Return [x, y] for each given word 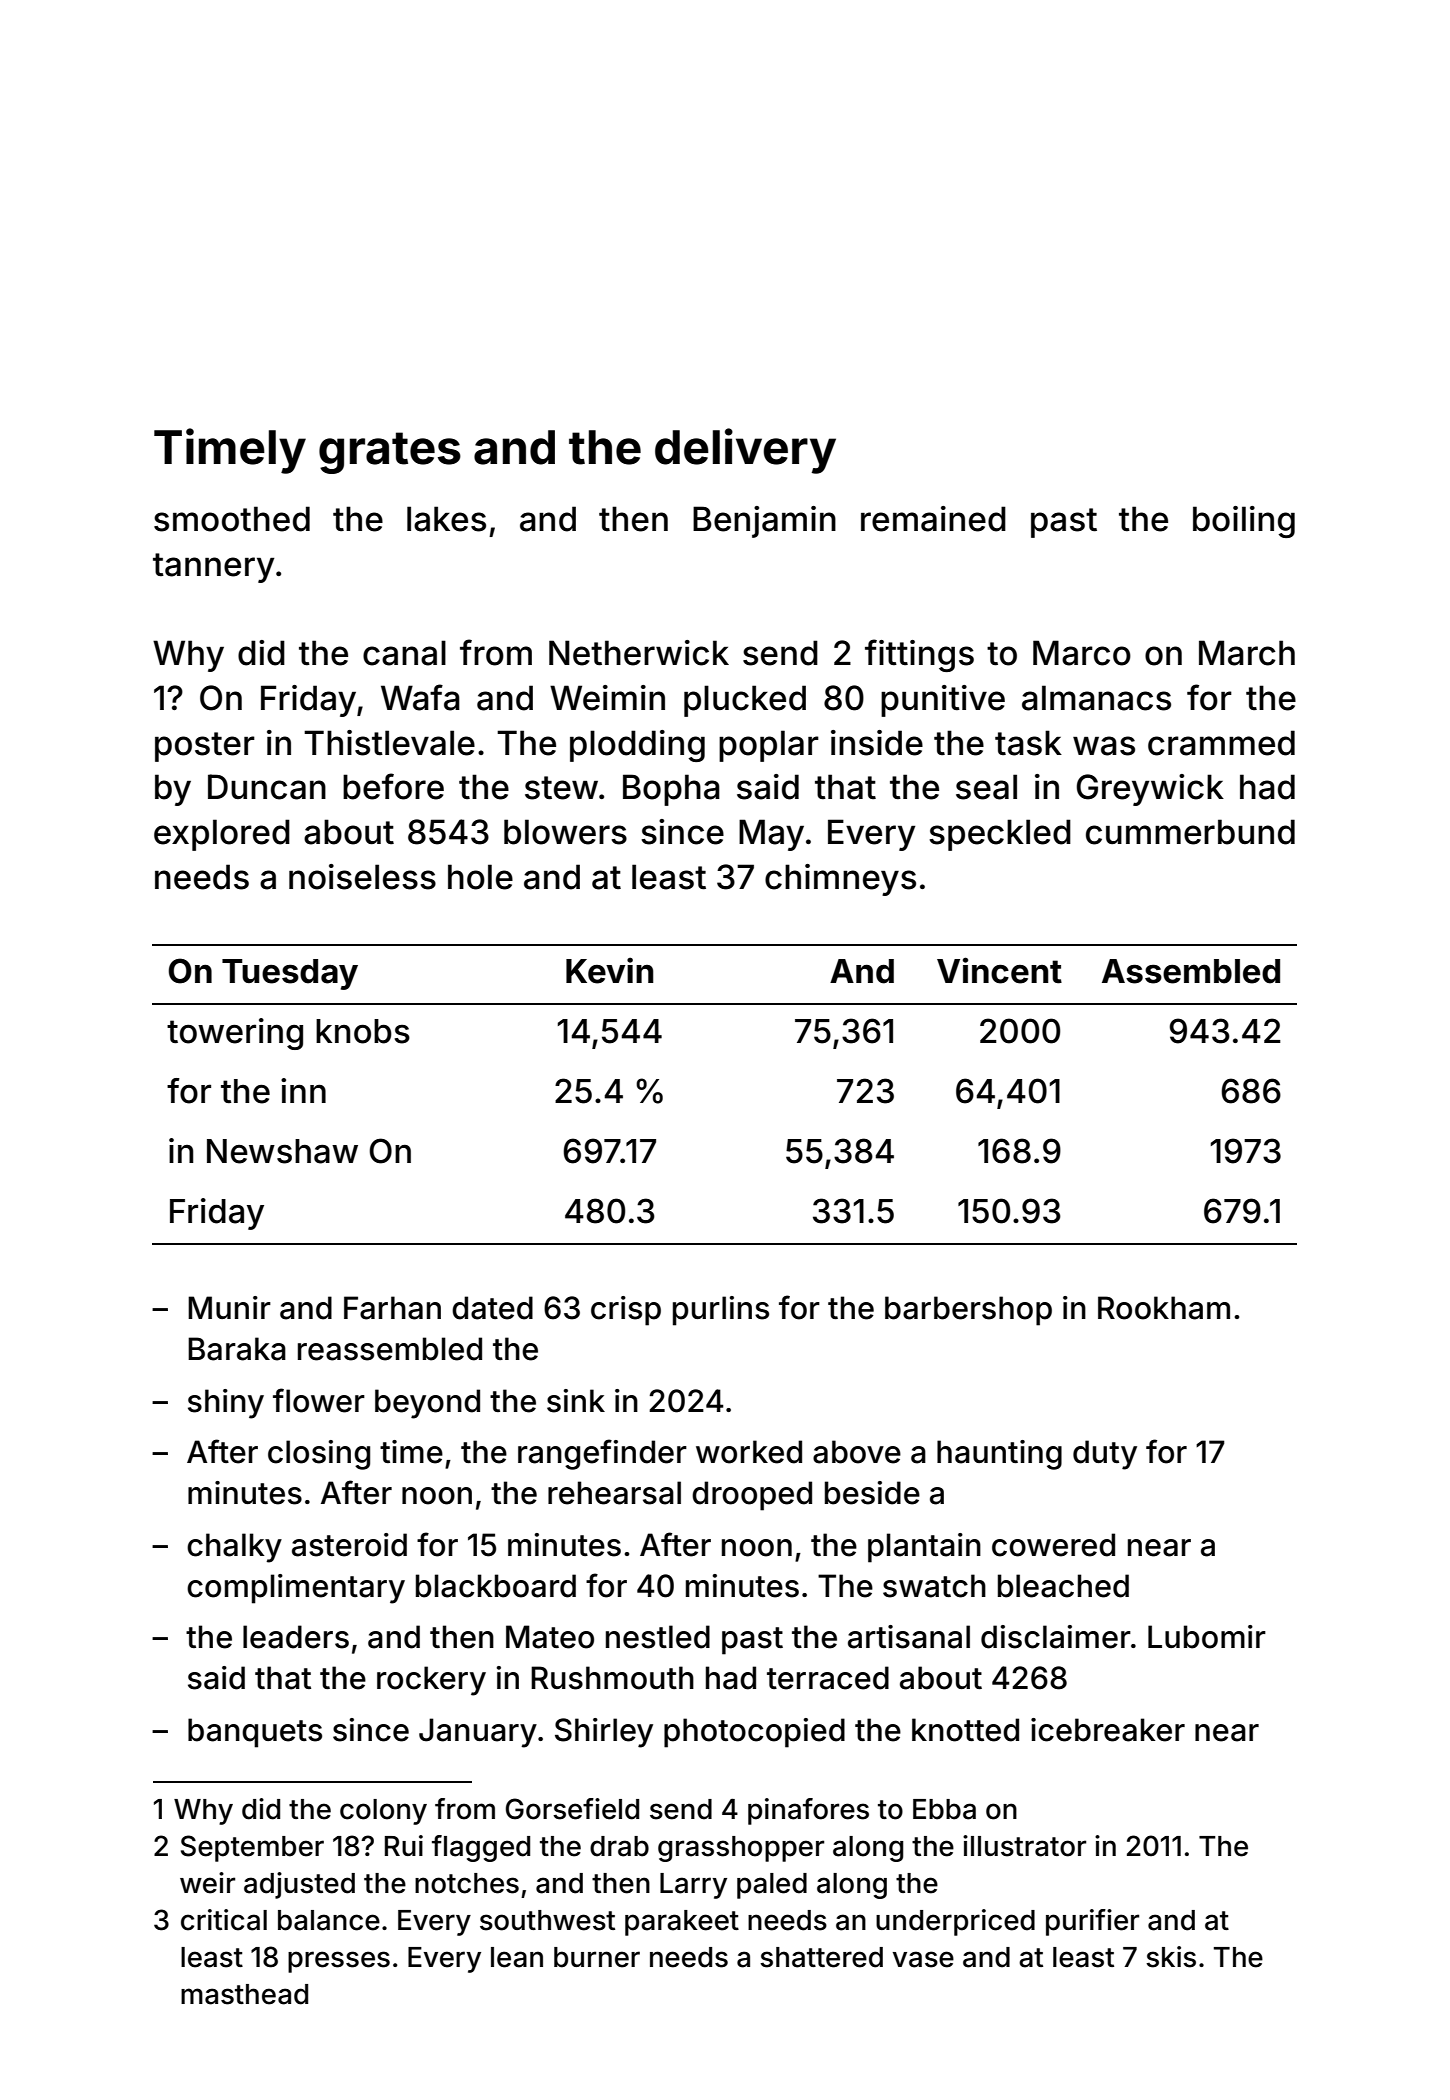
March [1247, 653]
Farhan [392, 1308]
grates [390, 453]
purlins [721, 1311]
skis [1171, 1957]
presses [339, 1962]
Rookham [1164, 1308]
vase [923, 1959]
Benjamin [764, 522]
